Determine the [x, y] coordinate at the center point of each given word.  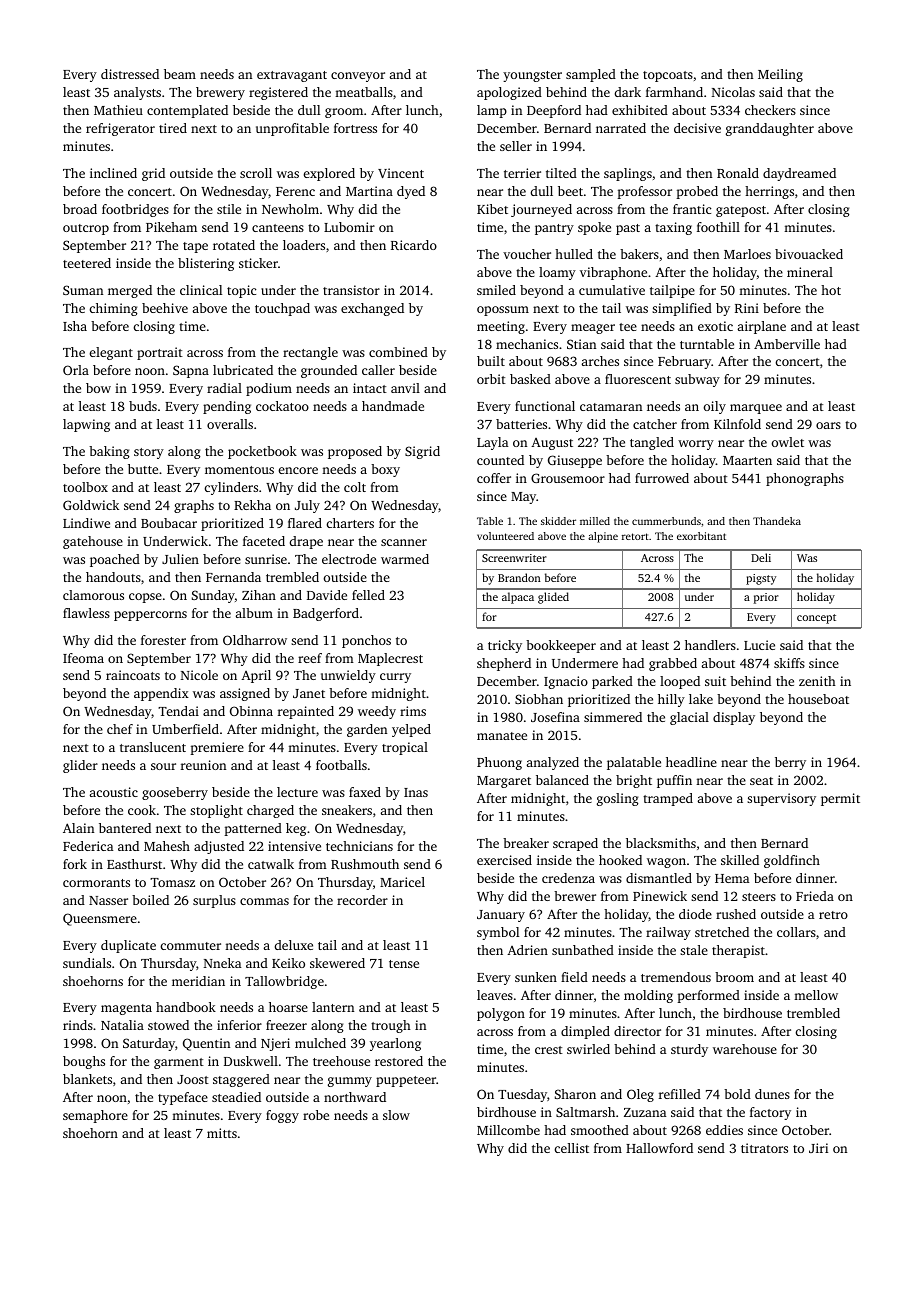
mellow [816, 995]
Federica [88, 846]
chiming [114, 309]
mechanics [527, 344]
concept [816, 619]
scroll [256, 173]
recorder [362, 900]
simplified [682, 309]
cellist [572, 1148]
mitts [222, 1133]
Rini [747, 308]
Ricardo [414, 245]
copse [145, 598]
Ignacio [566, 682]
